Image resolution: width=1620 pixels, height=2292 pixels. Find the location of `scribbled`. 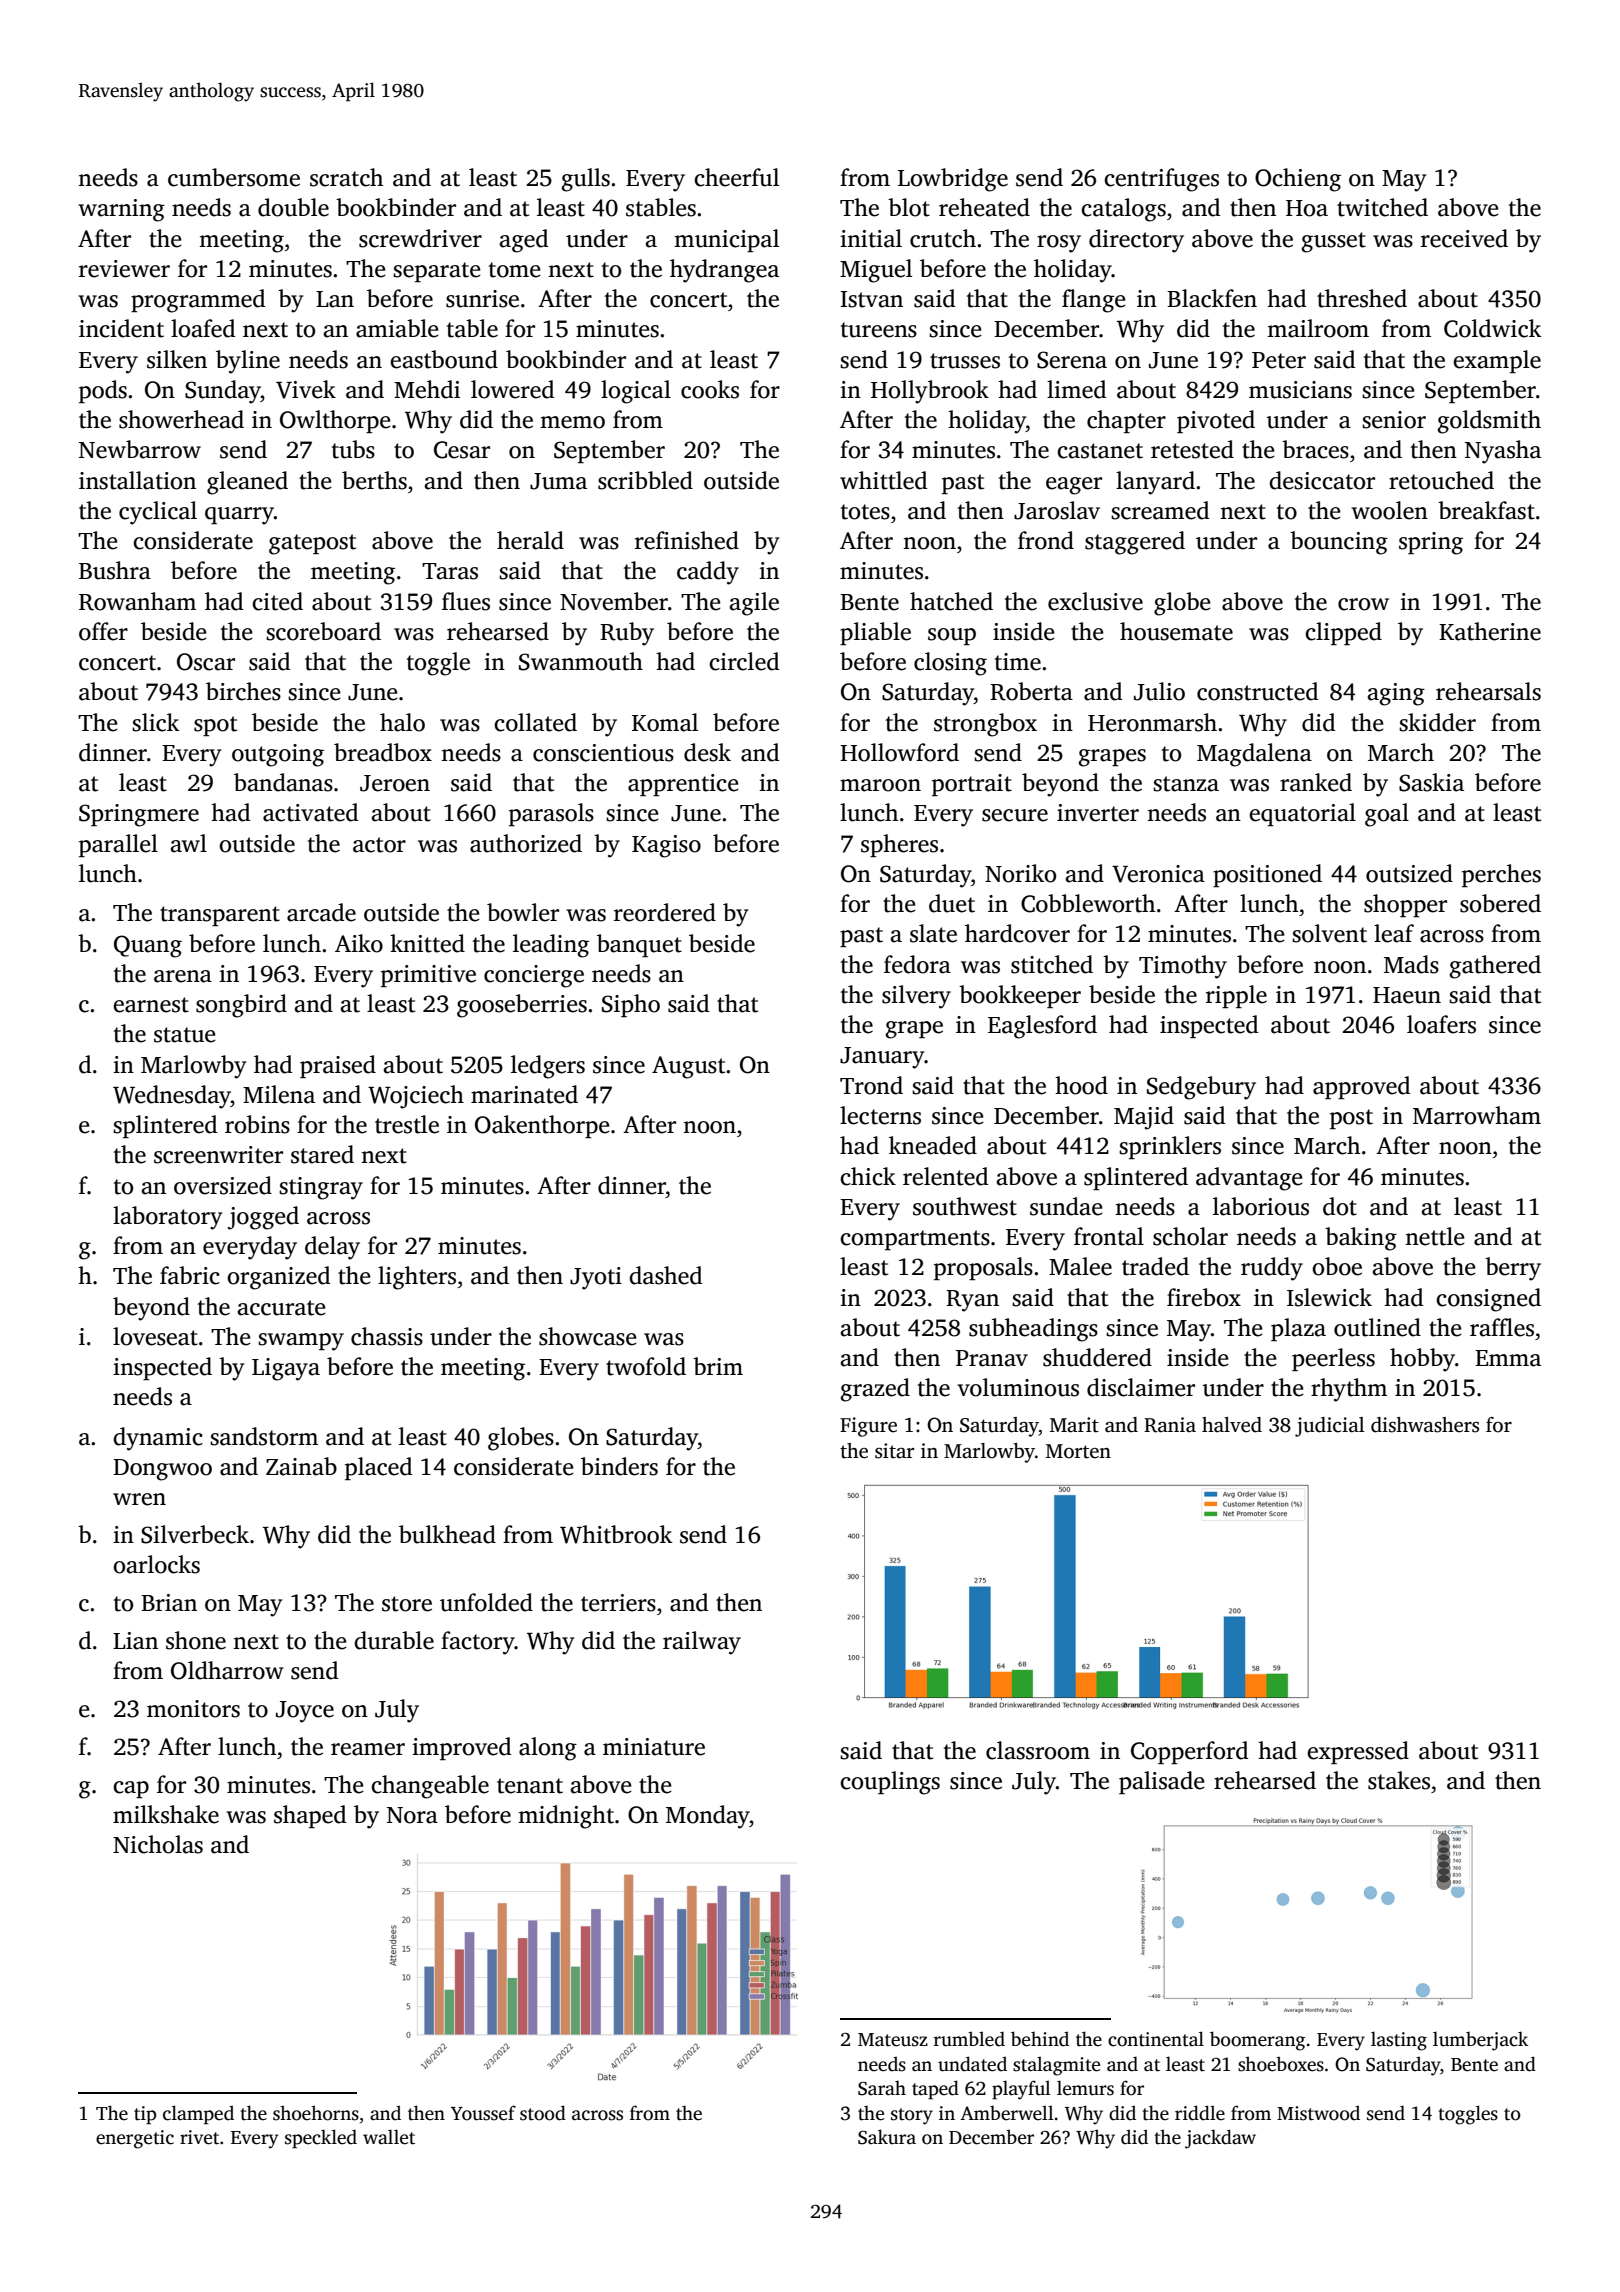

scribbled is located at coordinates (645, 480).
